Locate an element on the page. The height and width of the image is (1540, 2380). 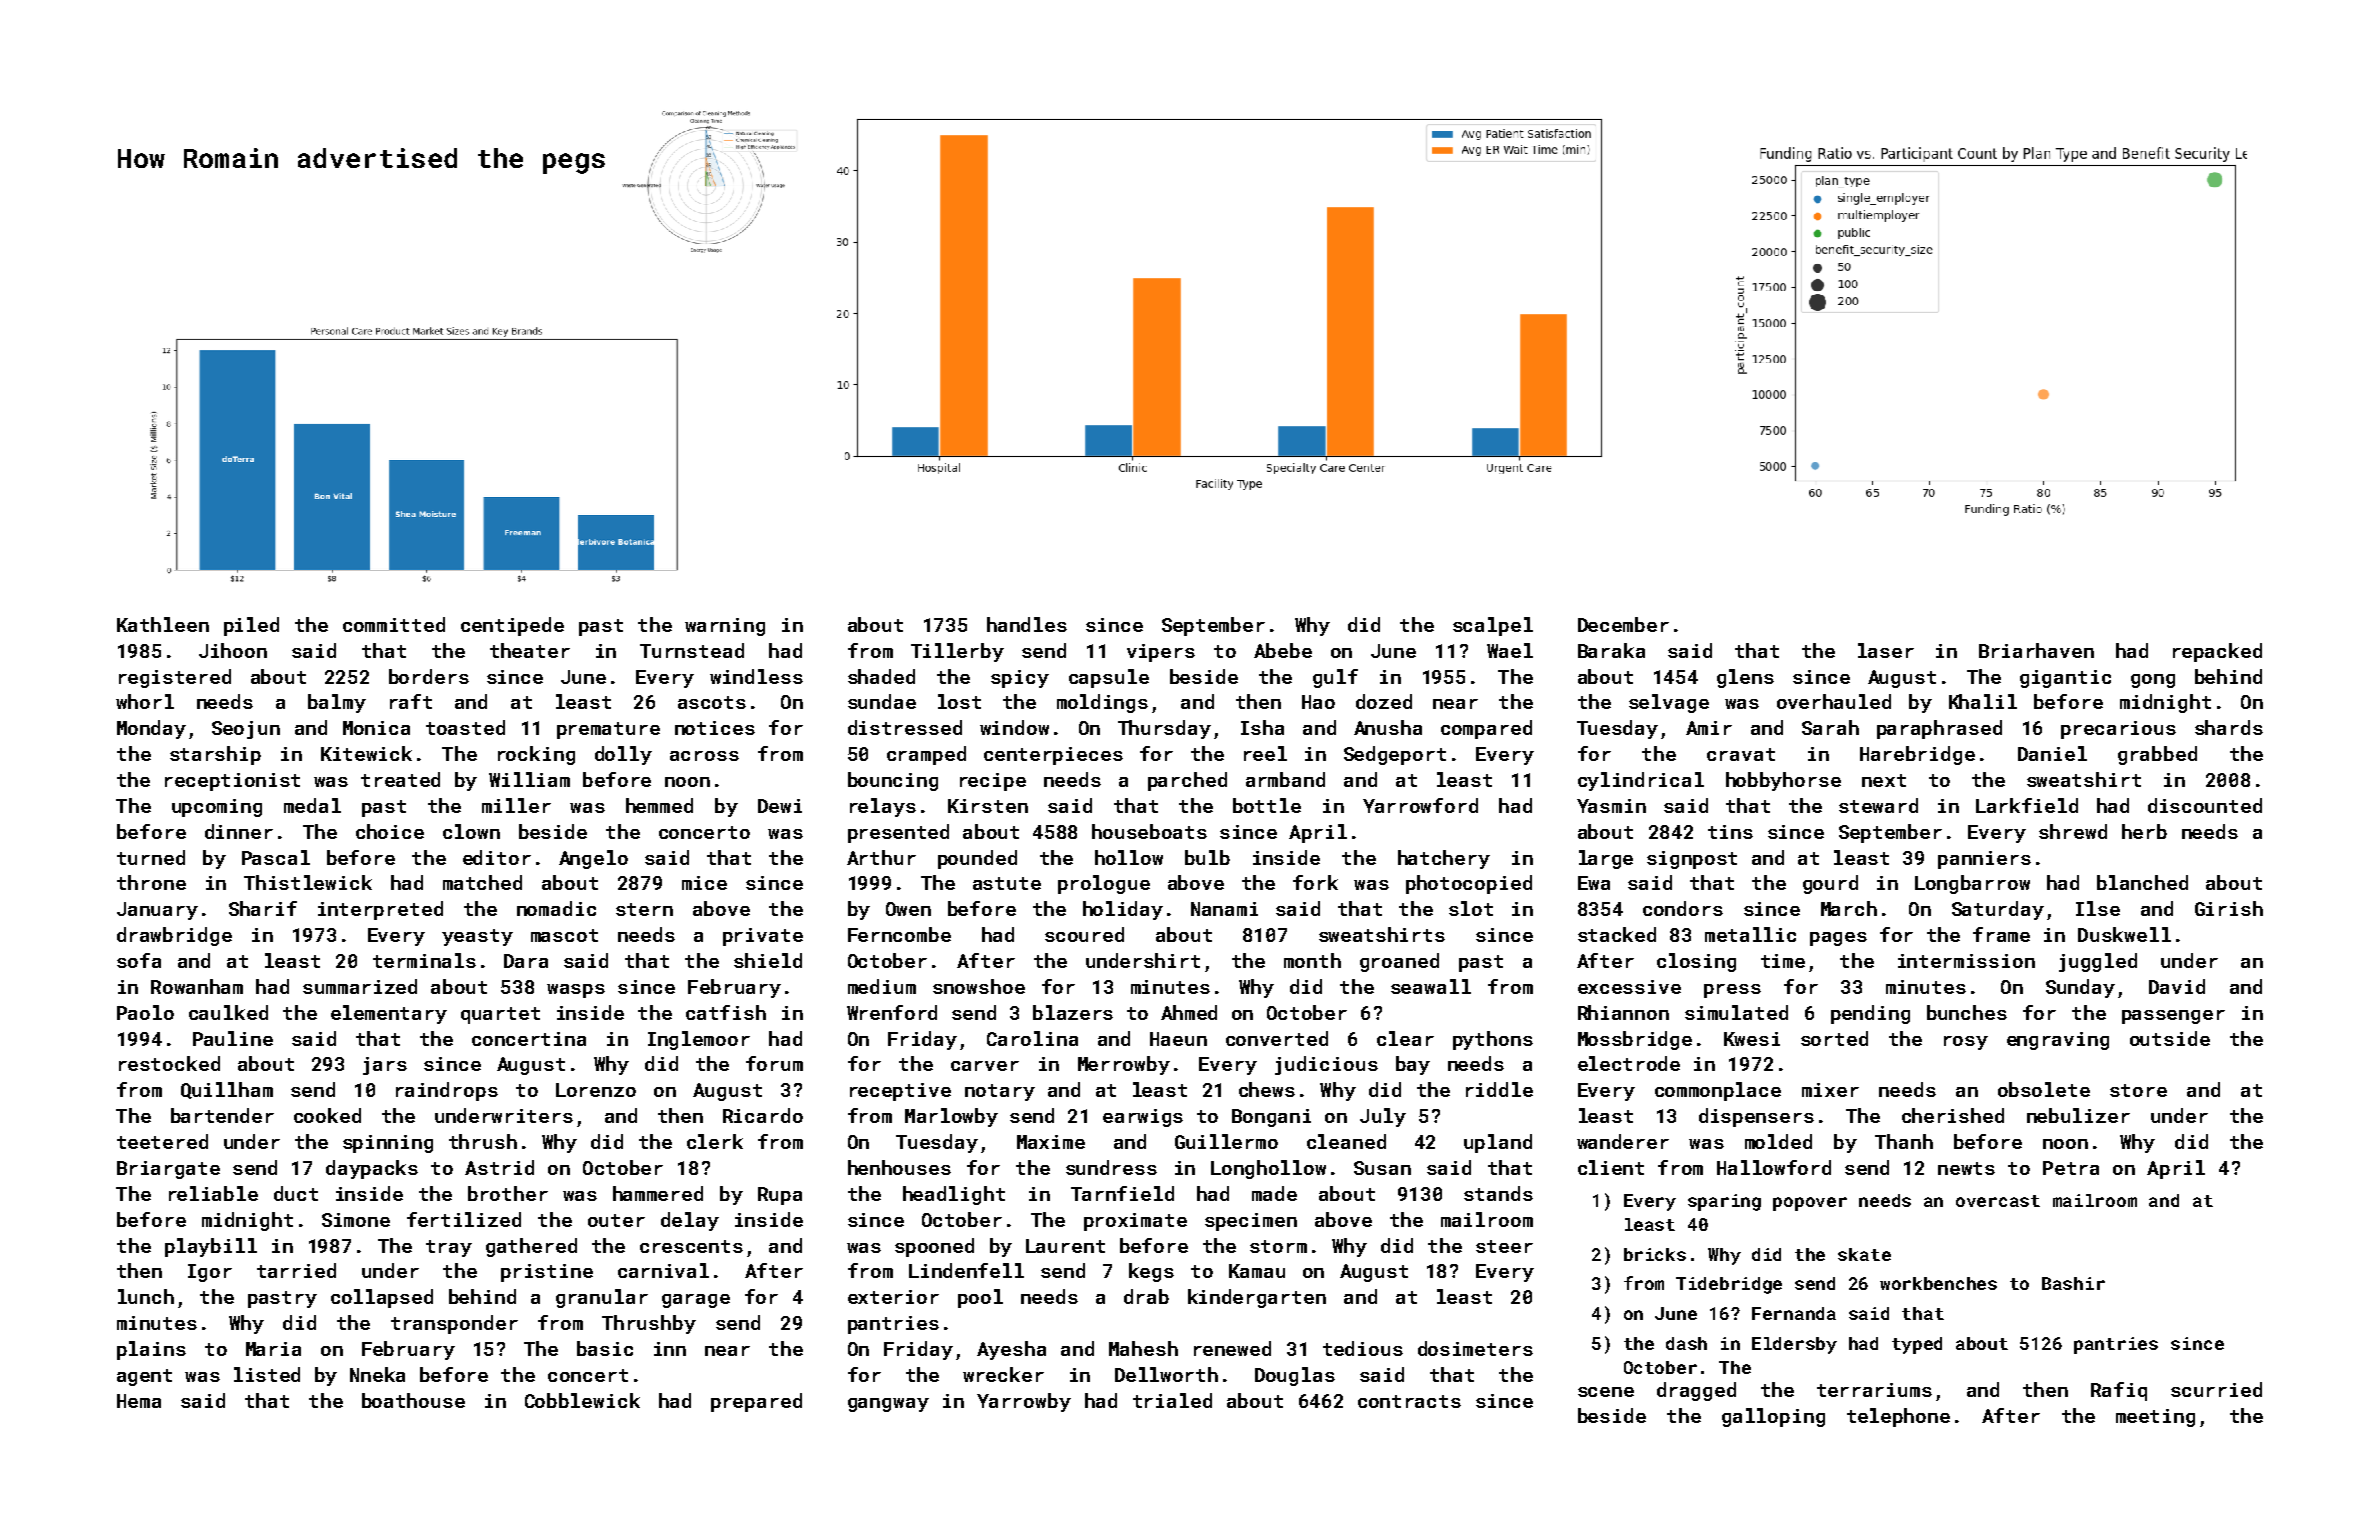
Hallowford is located at coordinates (1774, 1167).
